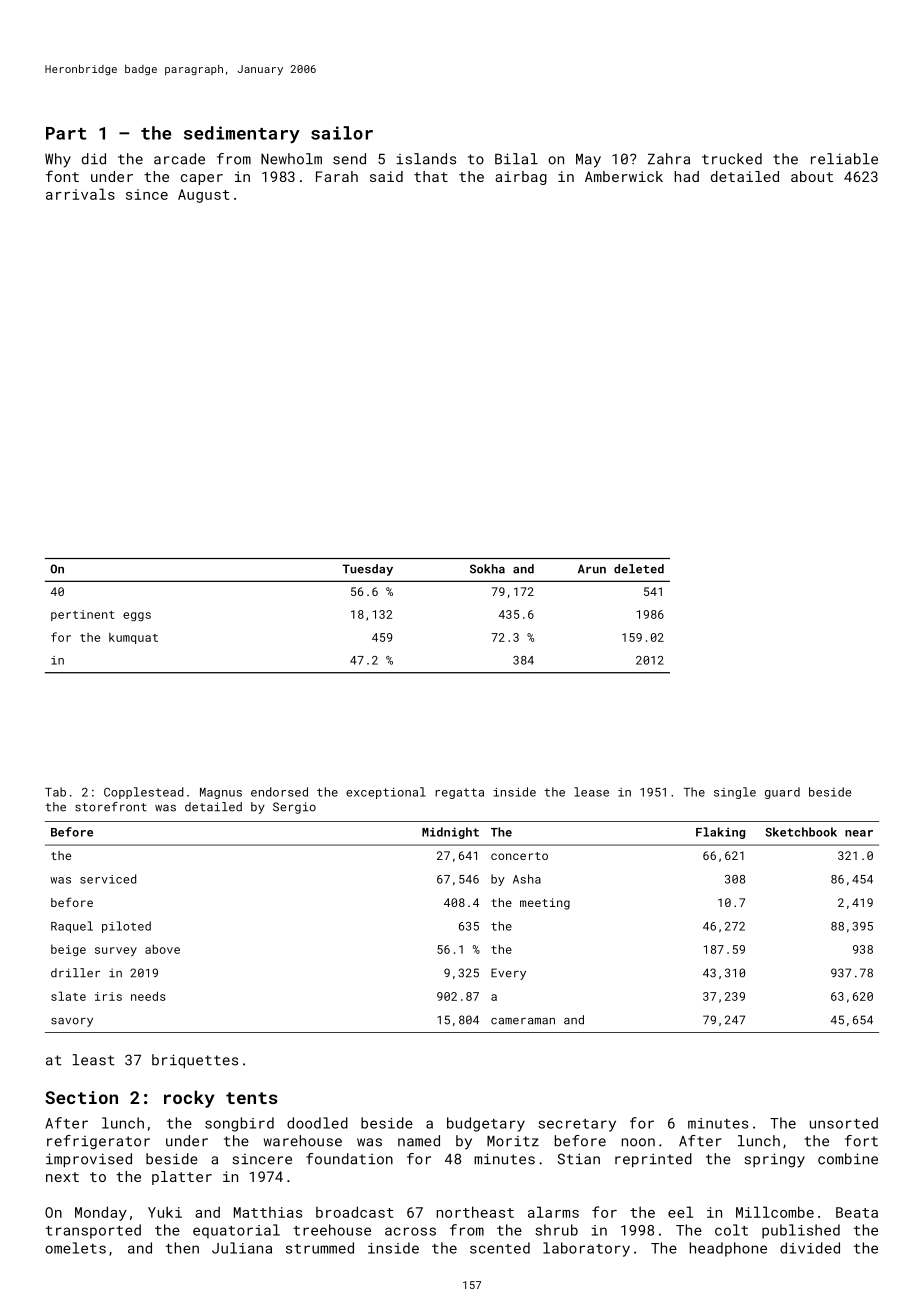  What do you see at coordinates (342, 133) in the image?
I see `sailor` at bounding box center [342, 133].
